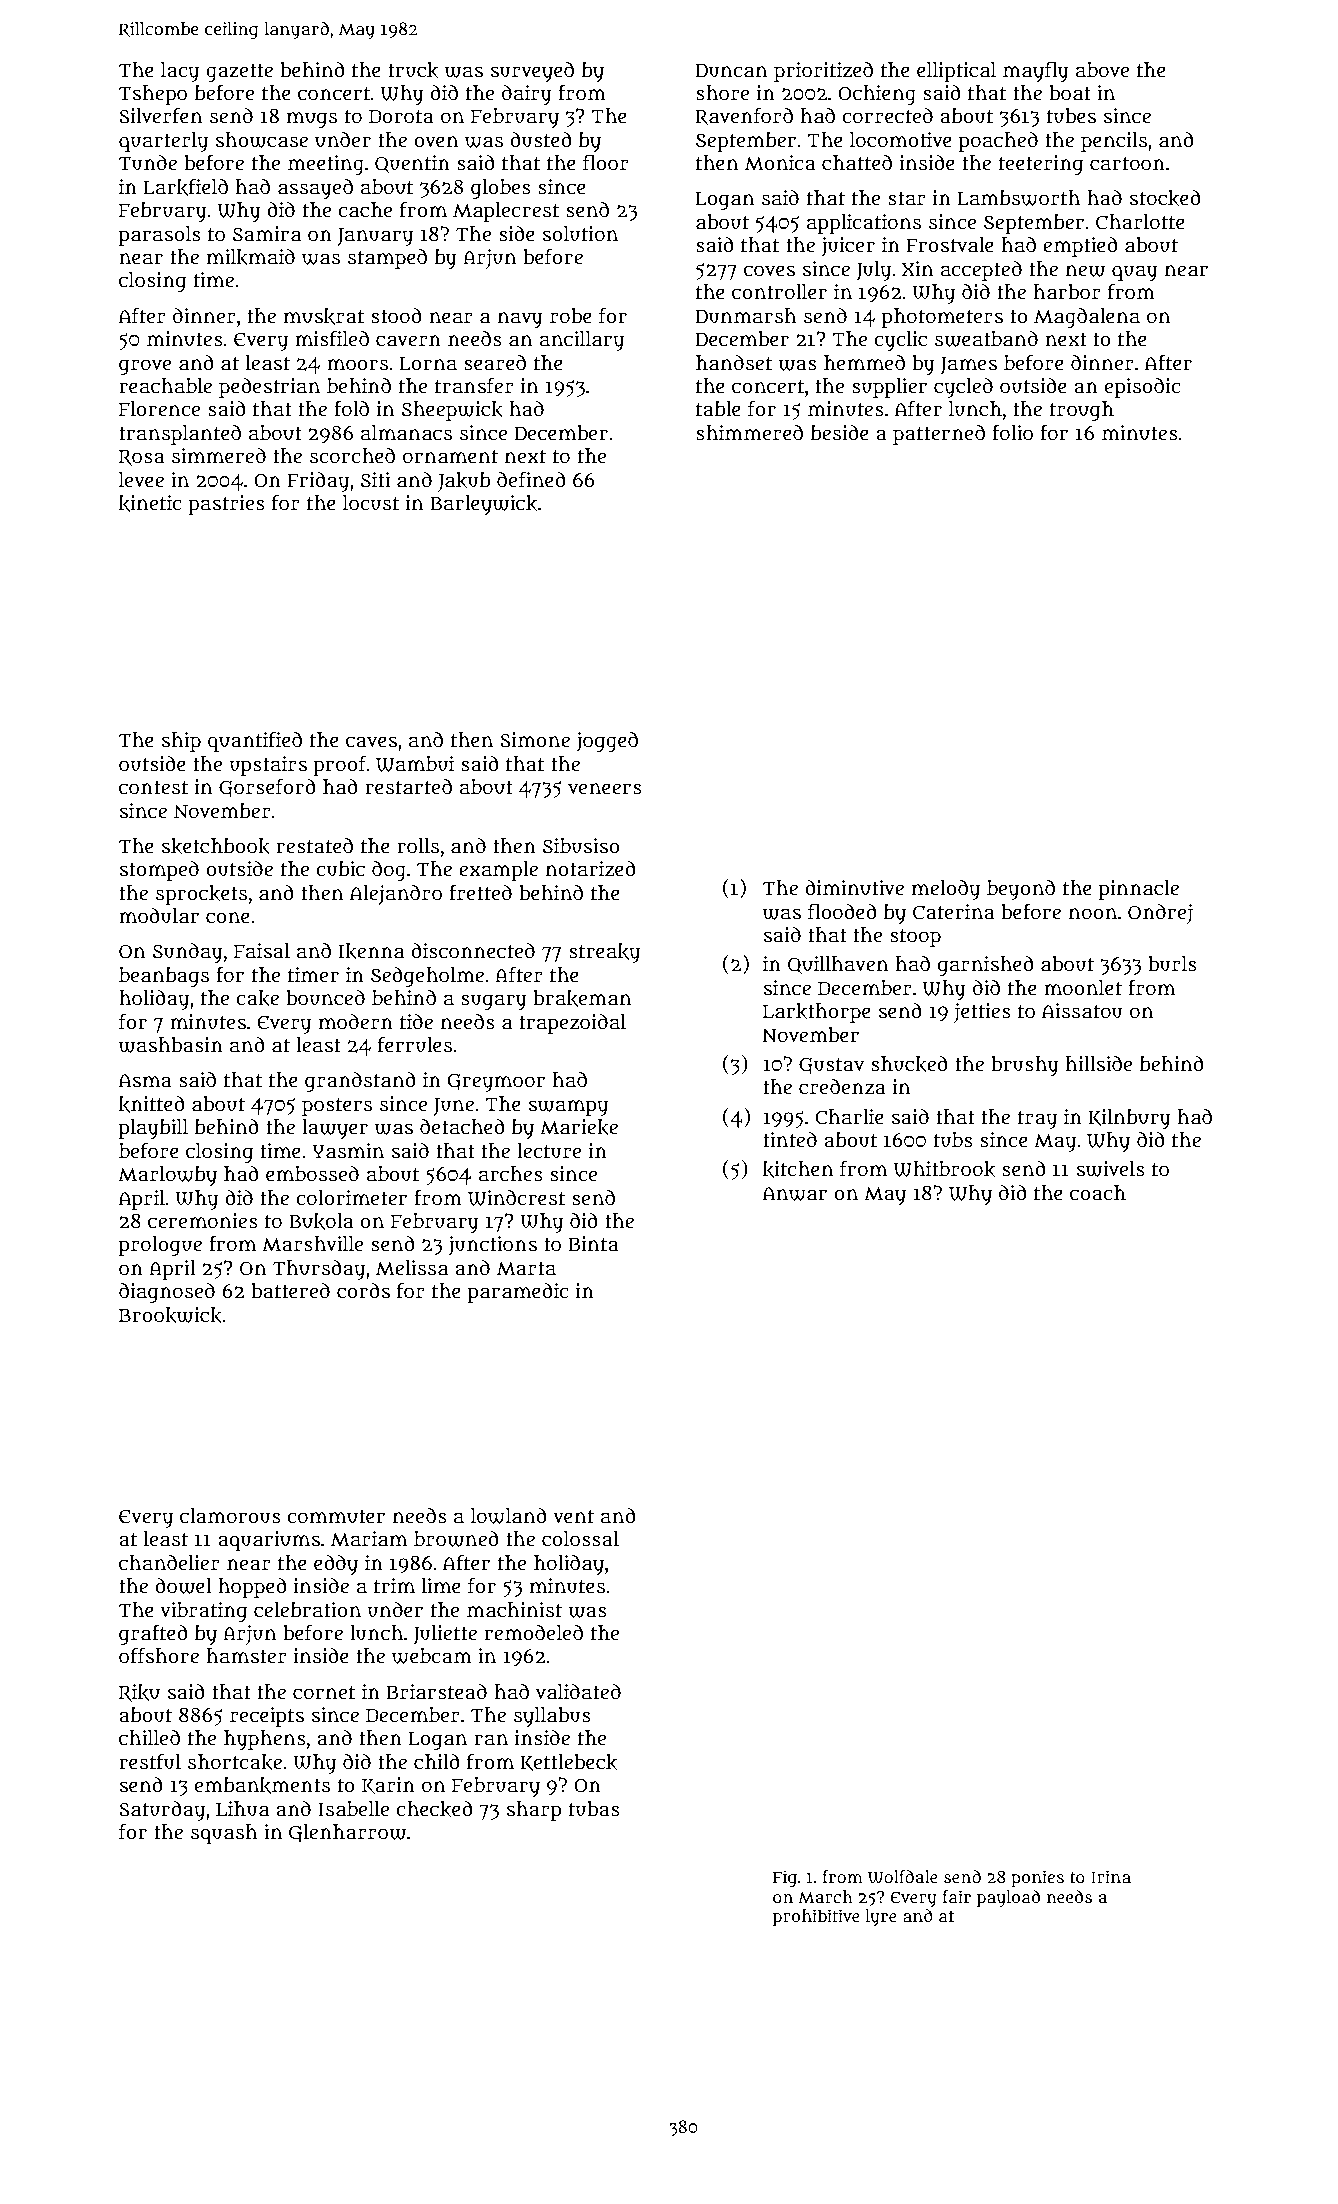 Image resolution: width=1338 pixels, height=2204 pixels. Describe the element at coordinates (230, 1516) in the document. I see `clamorous` at that location.
